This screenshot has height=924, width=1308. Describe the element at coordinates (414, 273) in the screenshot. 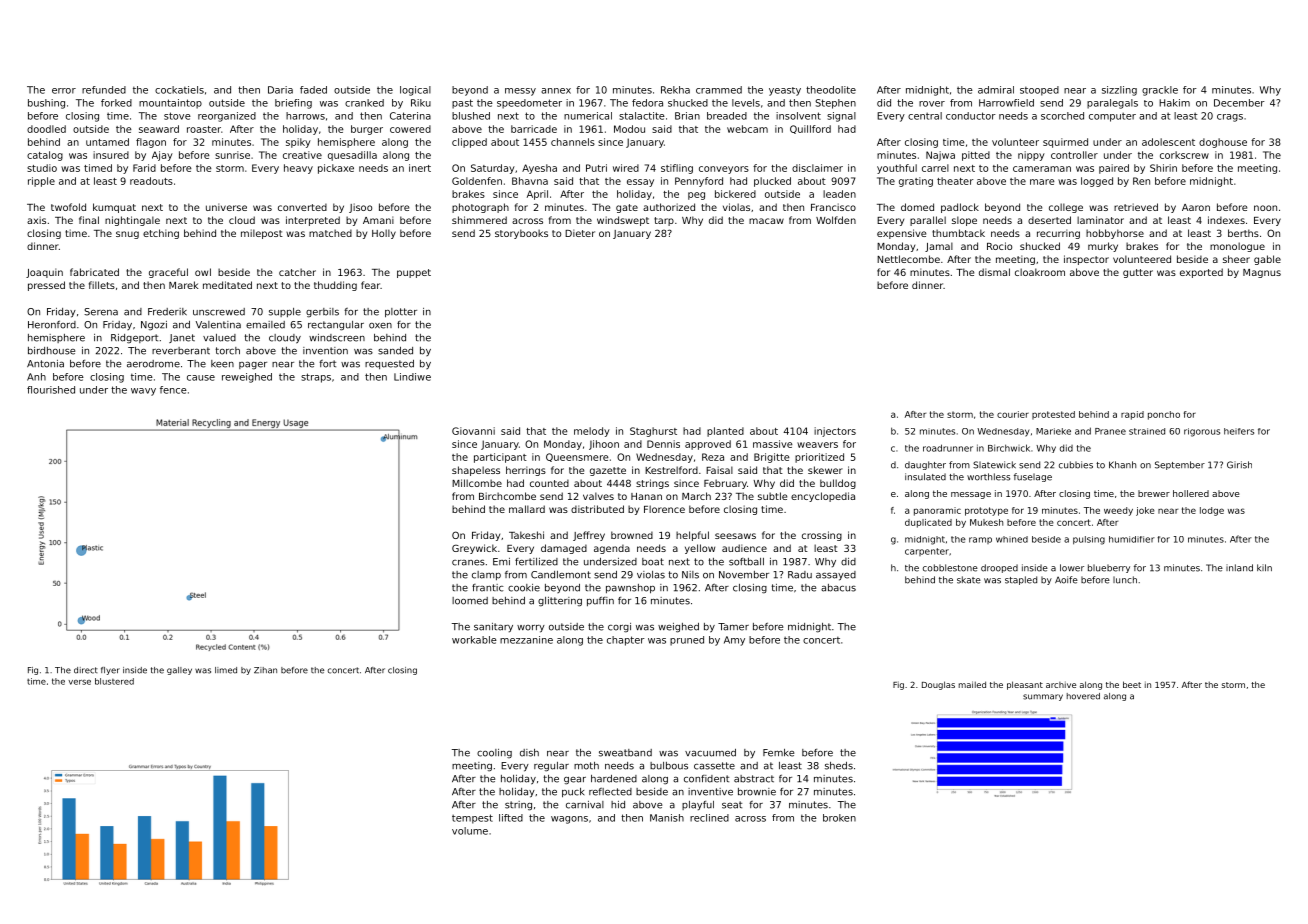

I see `puppet` at that location.
